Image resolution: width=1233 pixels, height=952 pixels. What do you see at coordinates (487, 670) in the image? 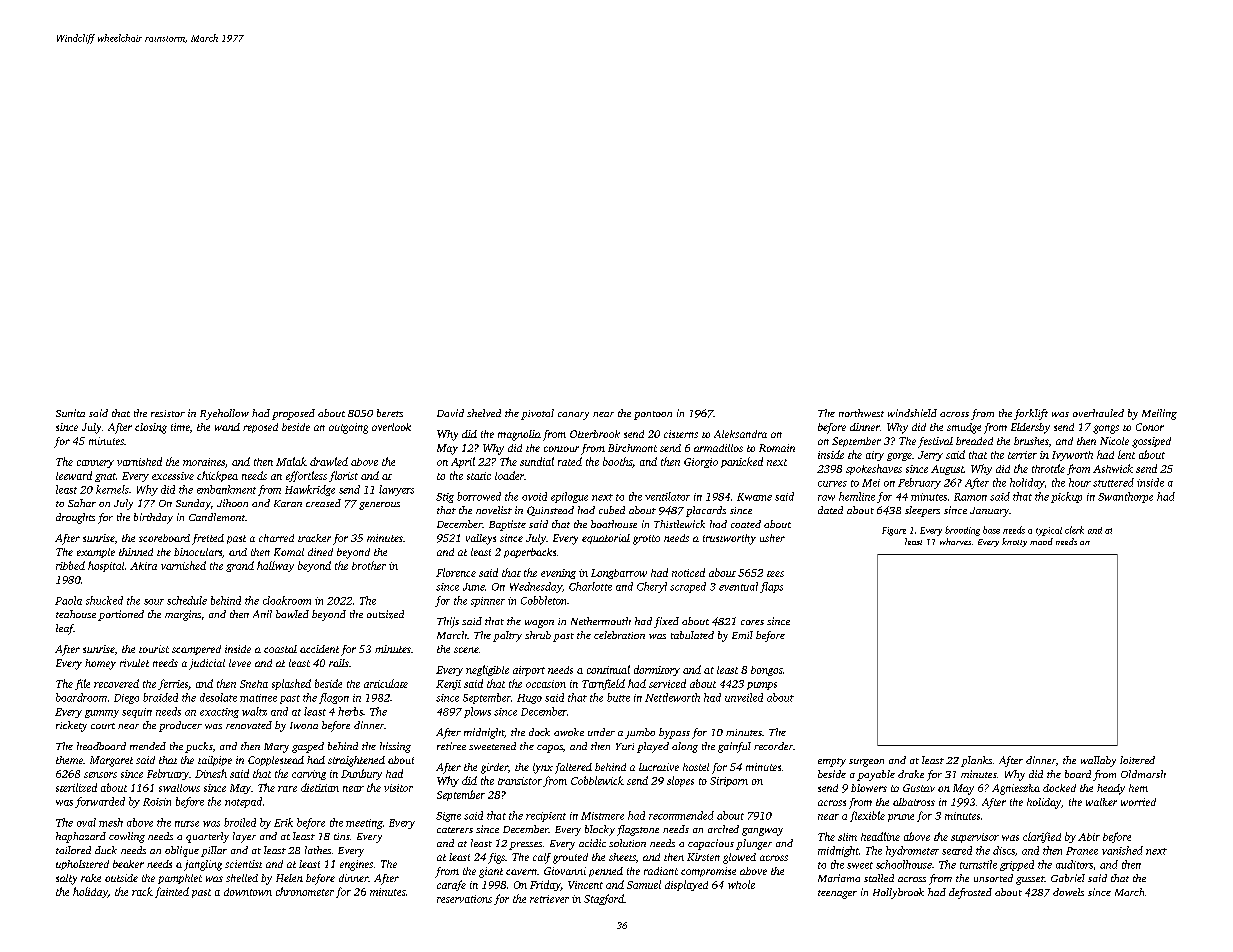
I see `negligible` at bounding box center [487, 670].
